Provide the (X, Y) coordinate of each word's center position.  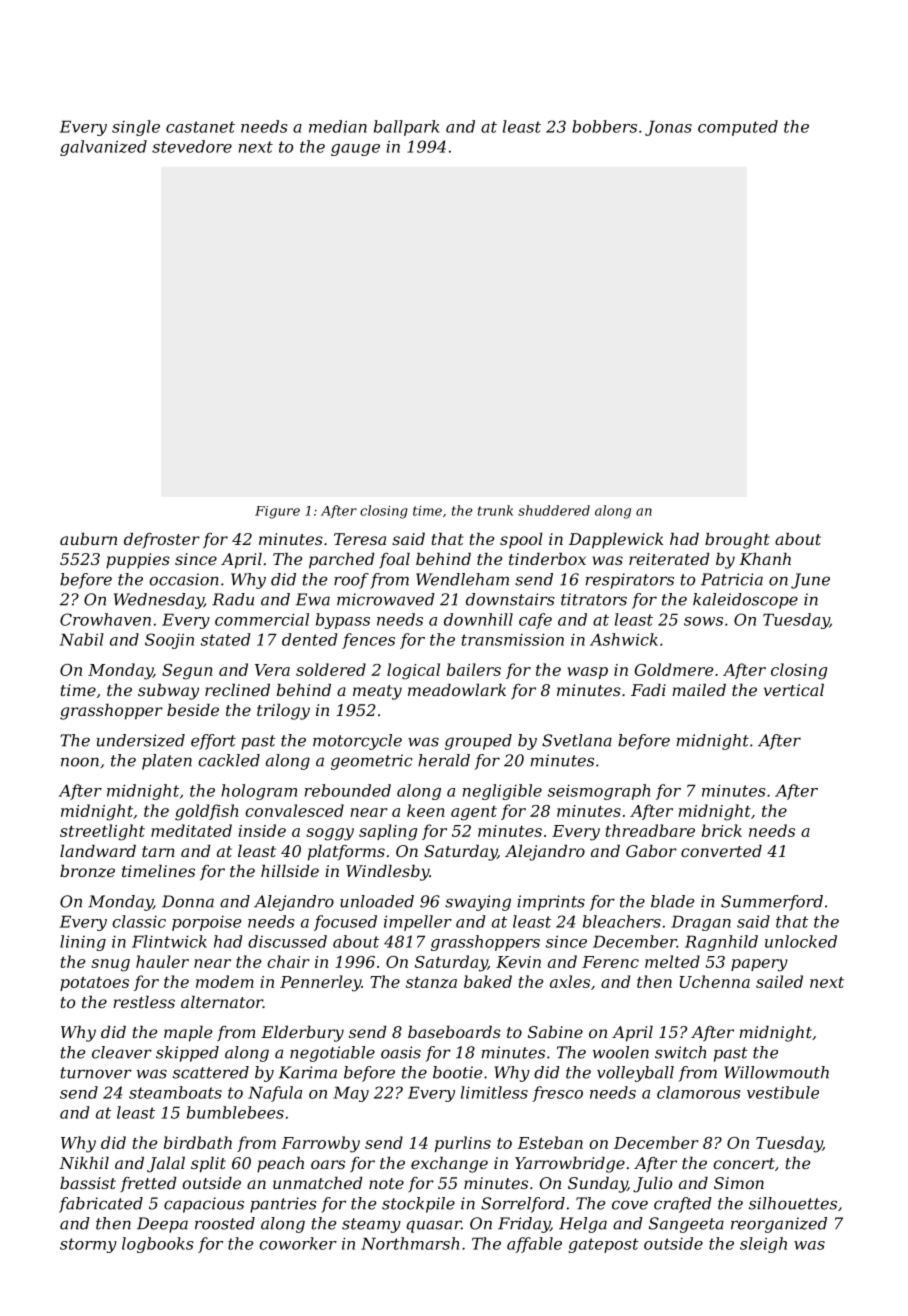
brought (737, 541)
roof (351, 581)
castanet (200, 127)
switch (680, 1052)
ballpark (406, 128)
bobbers (604, 126)
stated (225, 639)
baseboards (454, 1032)
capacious (204, 1205)
